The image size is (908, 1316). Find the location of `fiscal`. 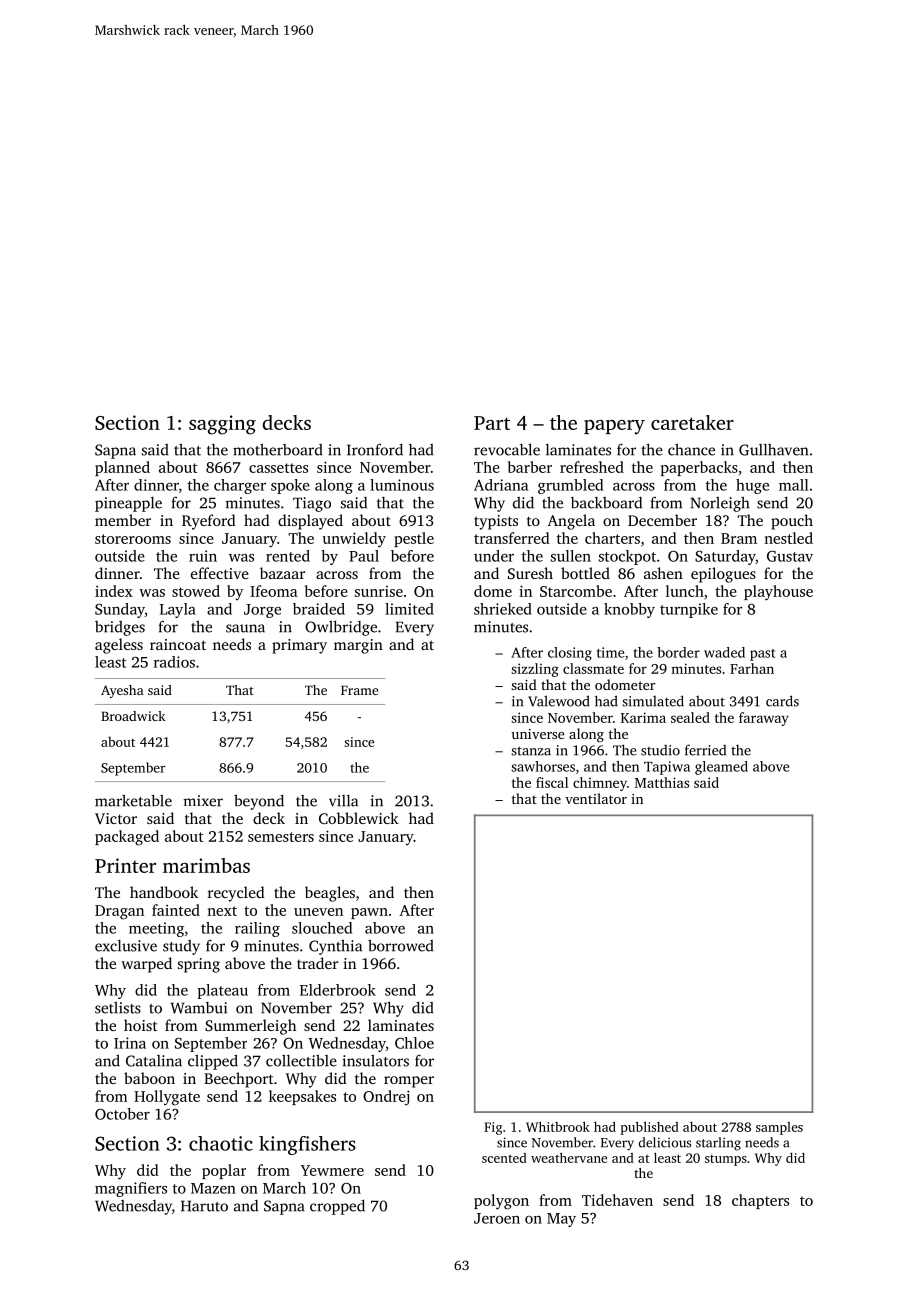

fiscal is located at coordinates (552, 782).
